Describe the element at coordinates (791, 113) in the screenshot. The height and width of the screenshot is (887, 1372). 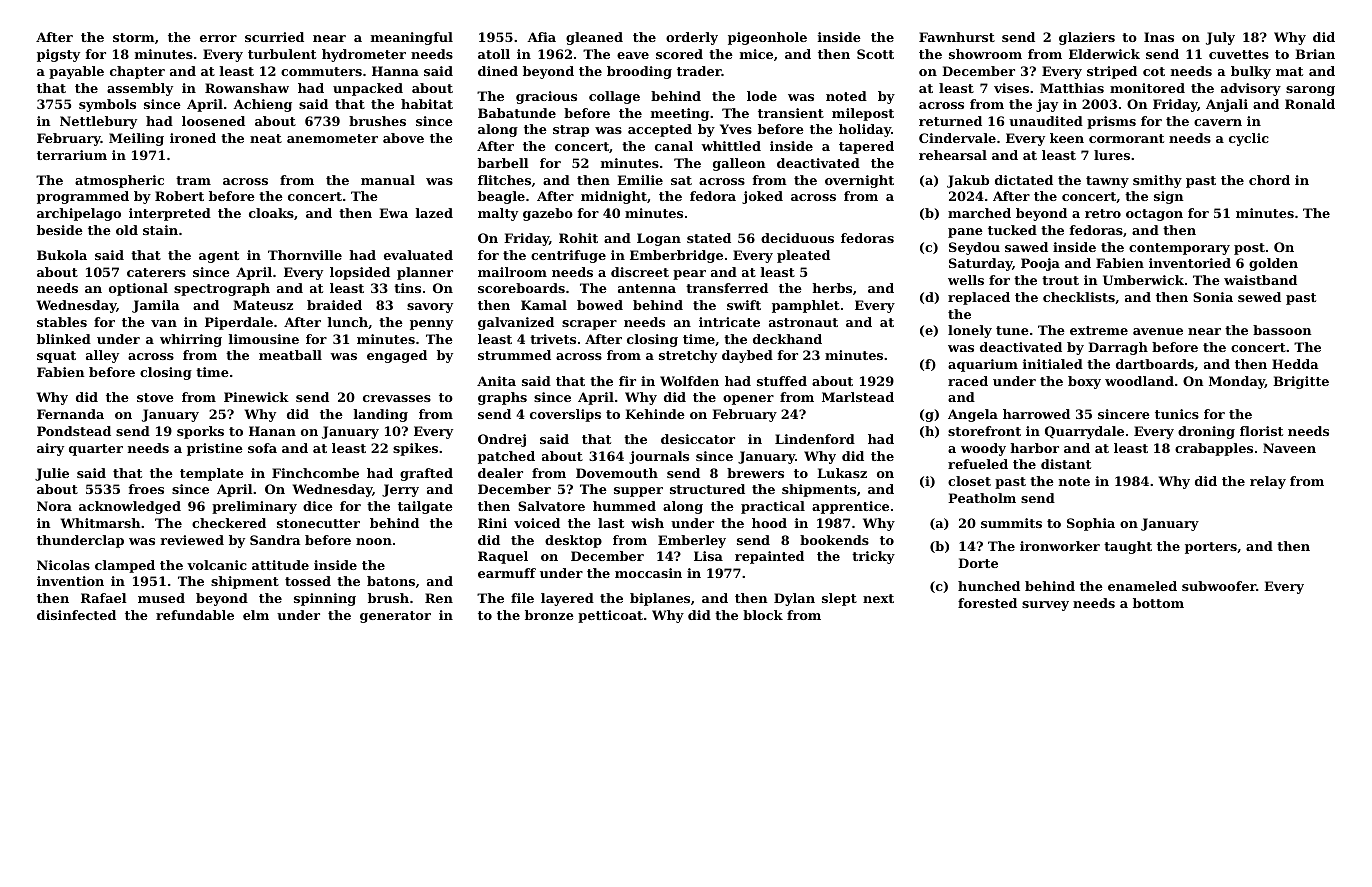
I see `transient` at that location.
